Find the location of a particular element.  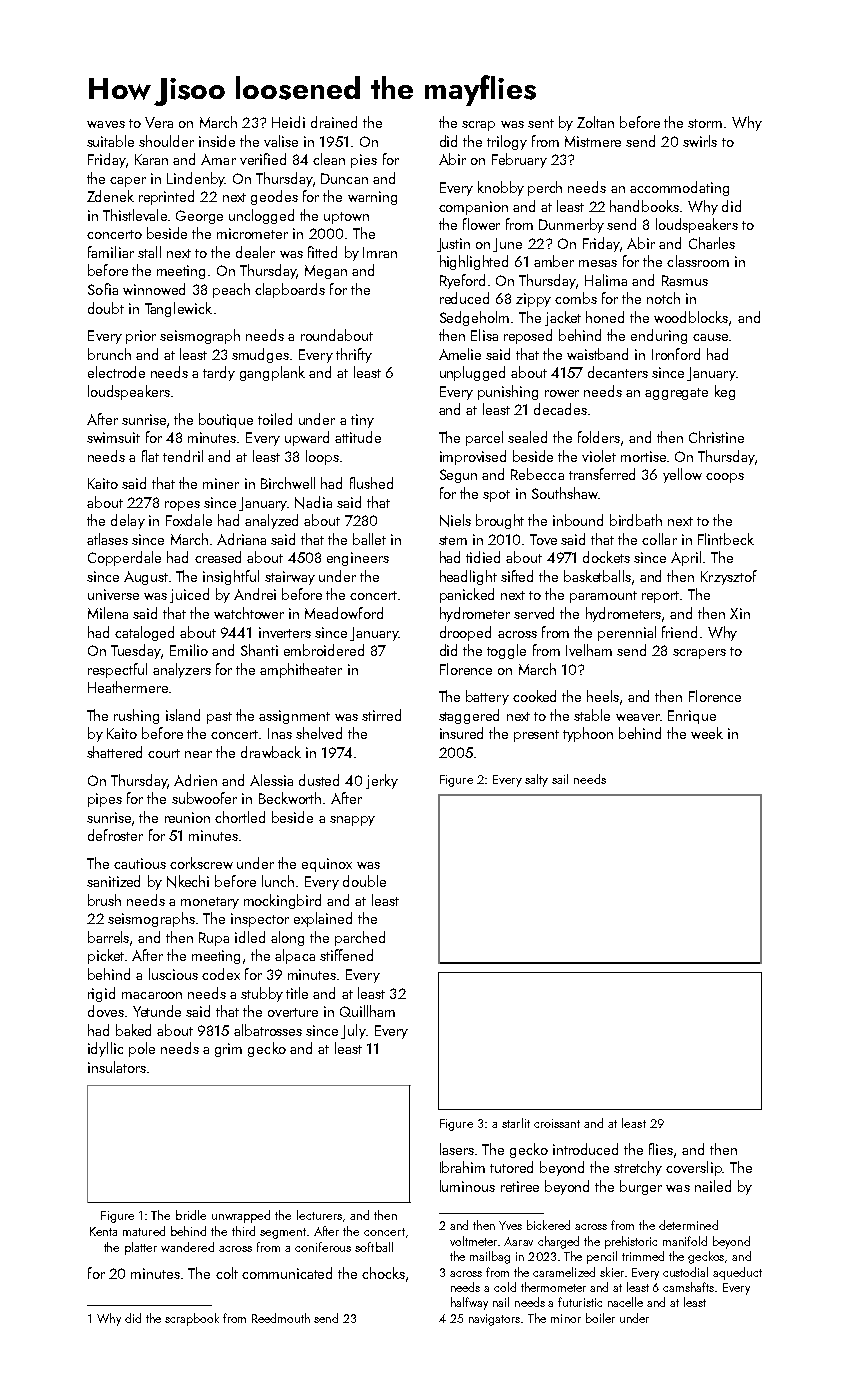

Foxdale is located at coordinates (189, 520).
